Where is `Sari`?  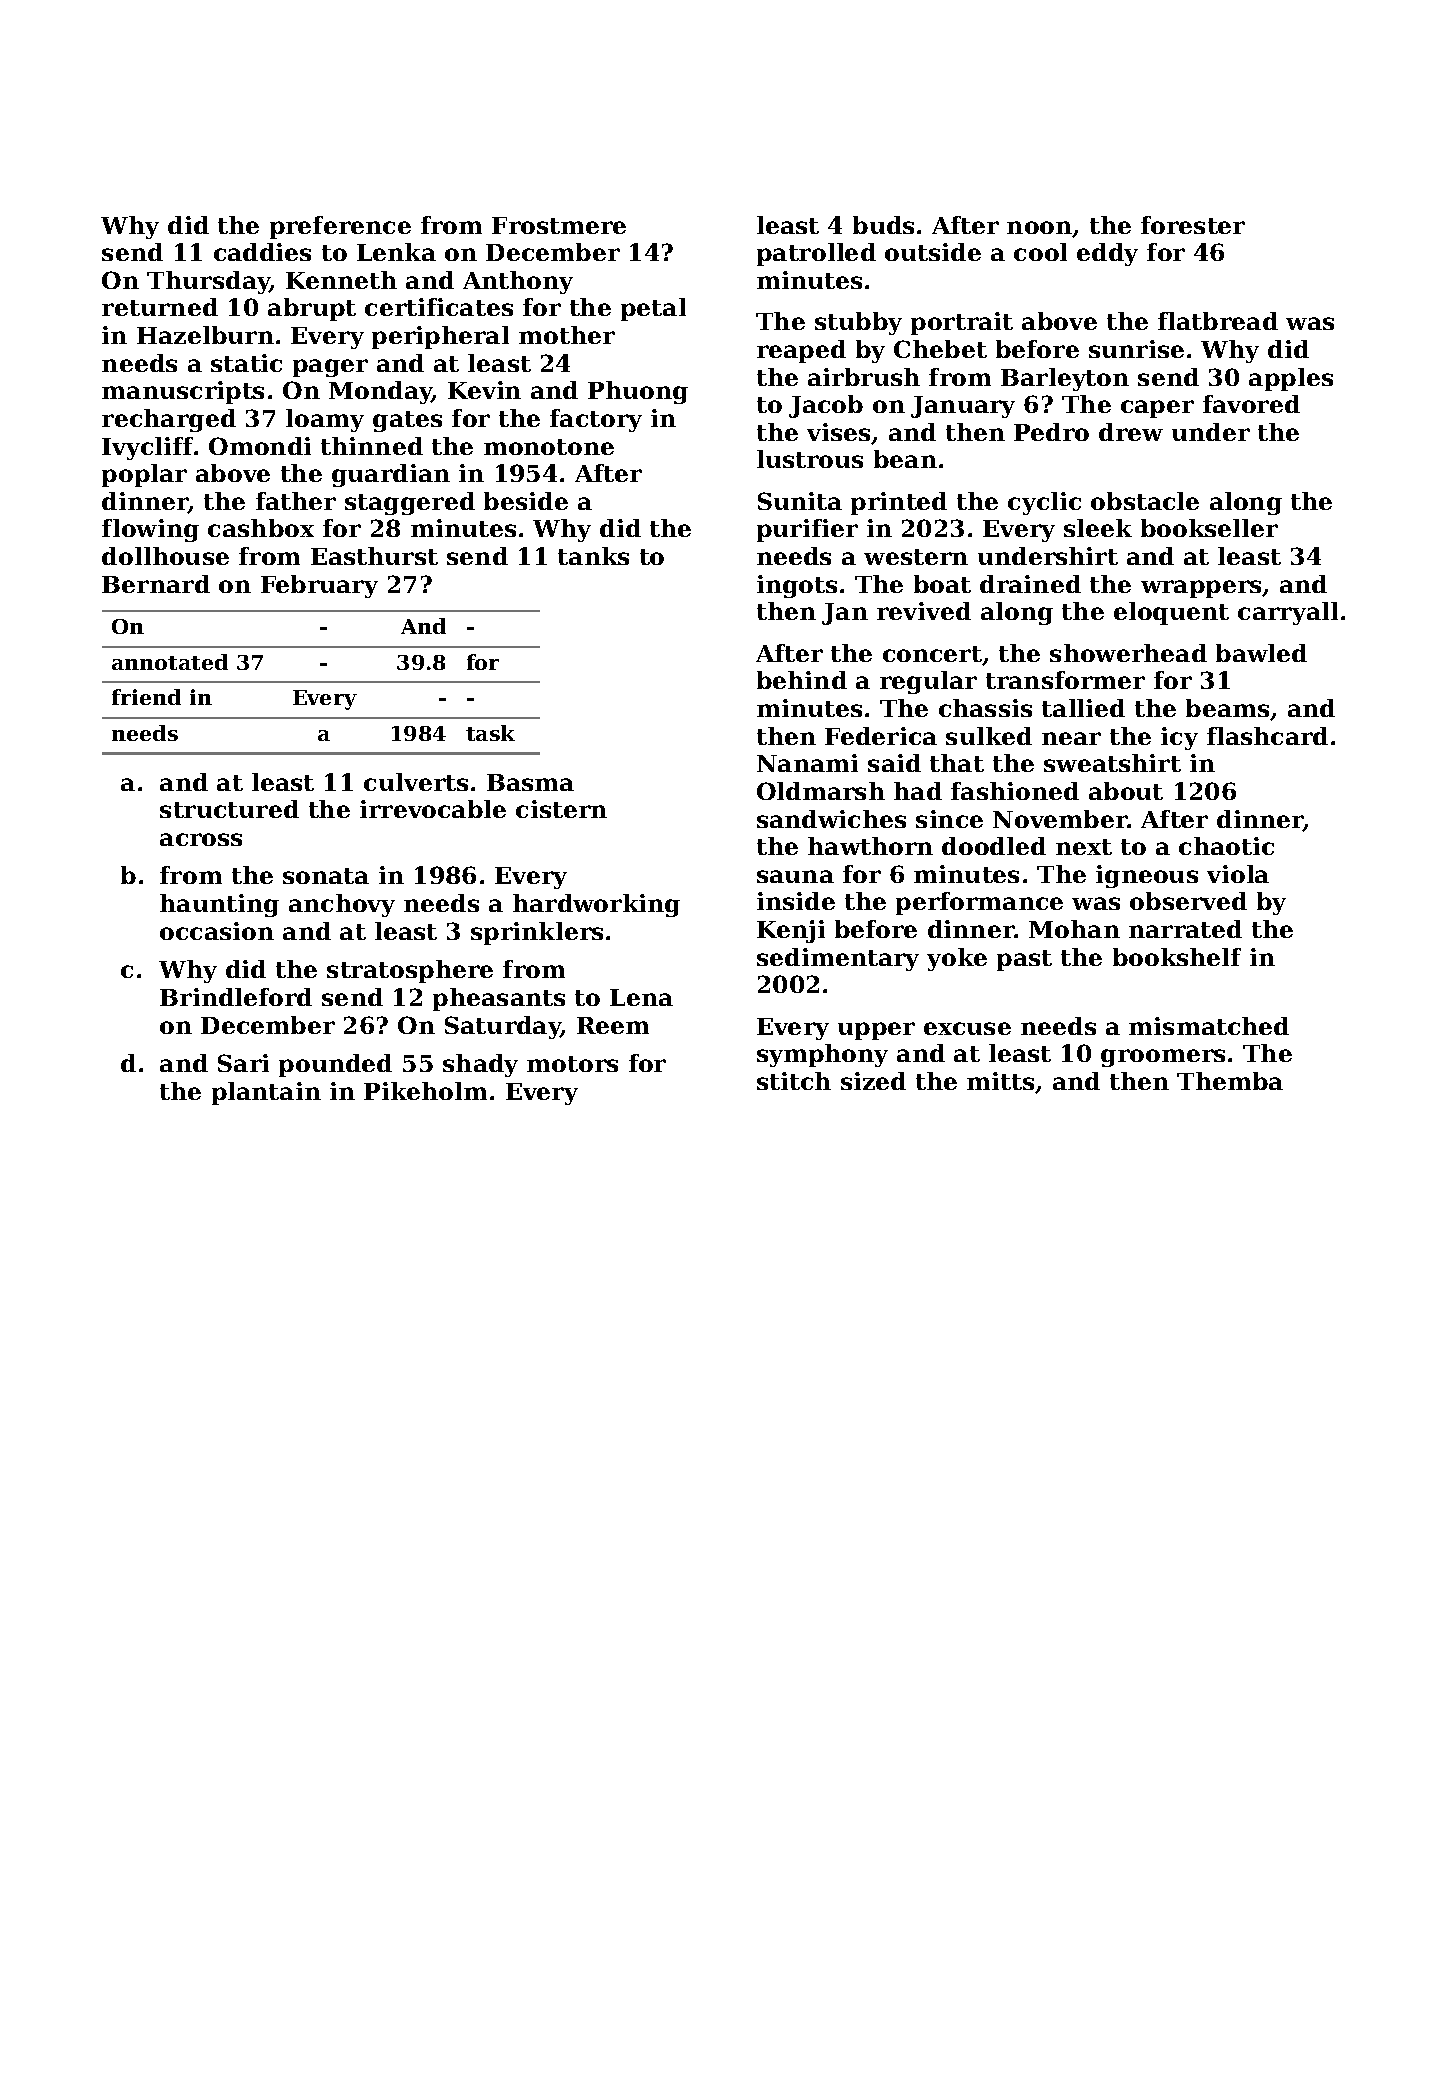
Sari is located at coordinates (243, 1063).
